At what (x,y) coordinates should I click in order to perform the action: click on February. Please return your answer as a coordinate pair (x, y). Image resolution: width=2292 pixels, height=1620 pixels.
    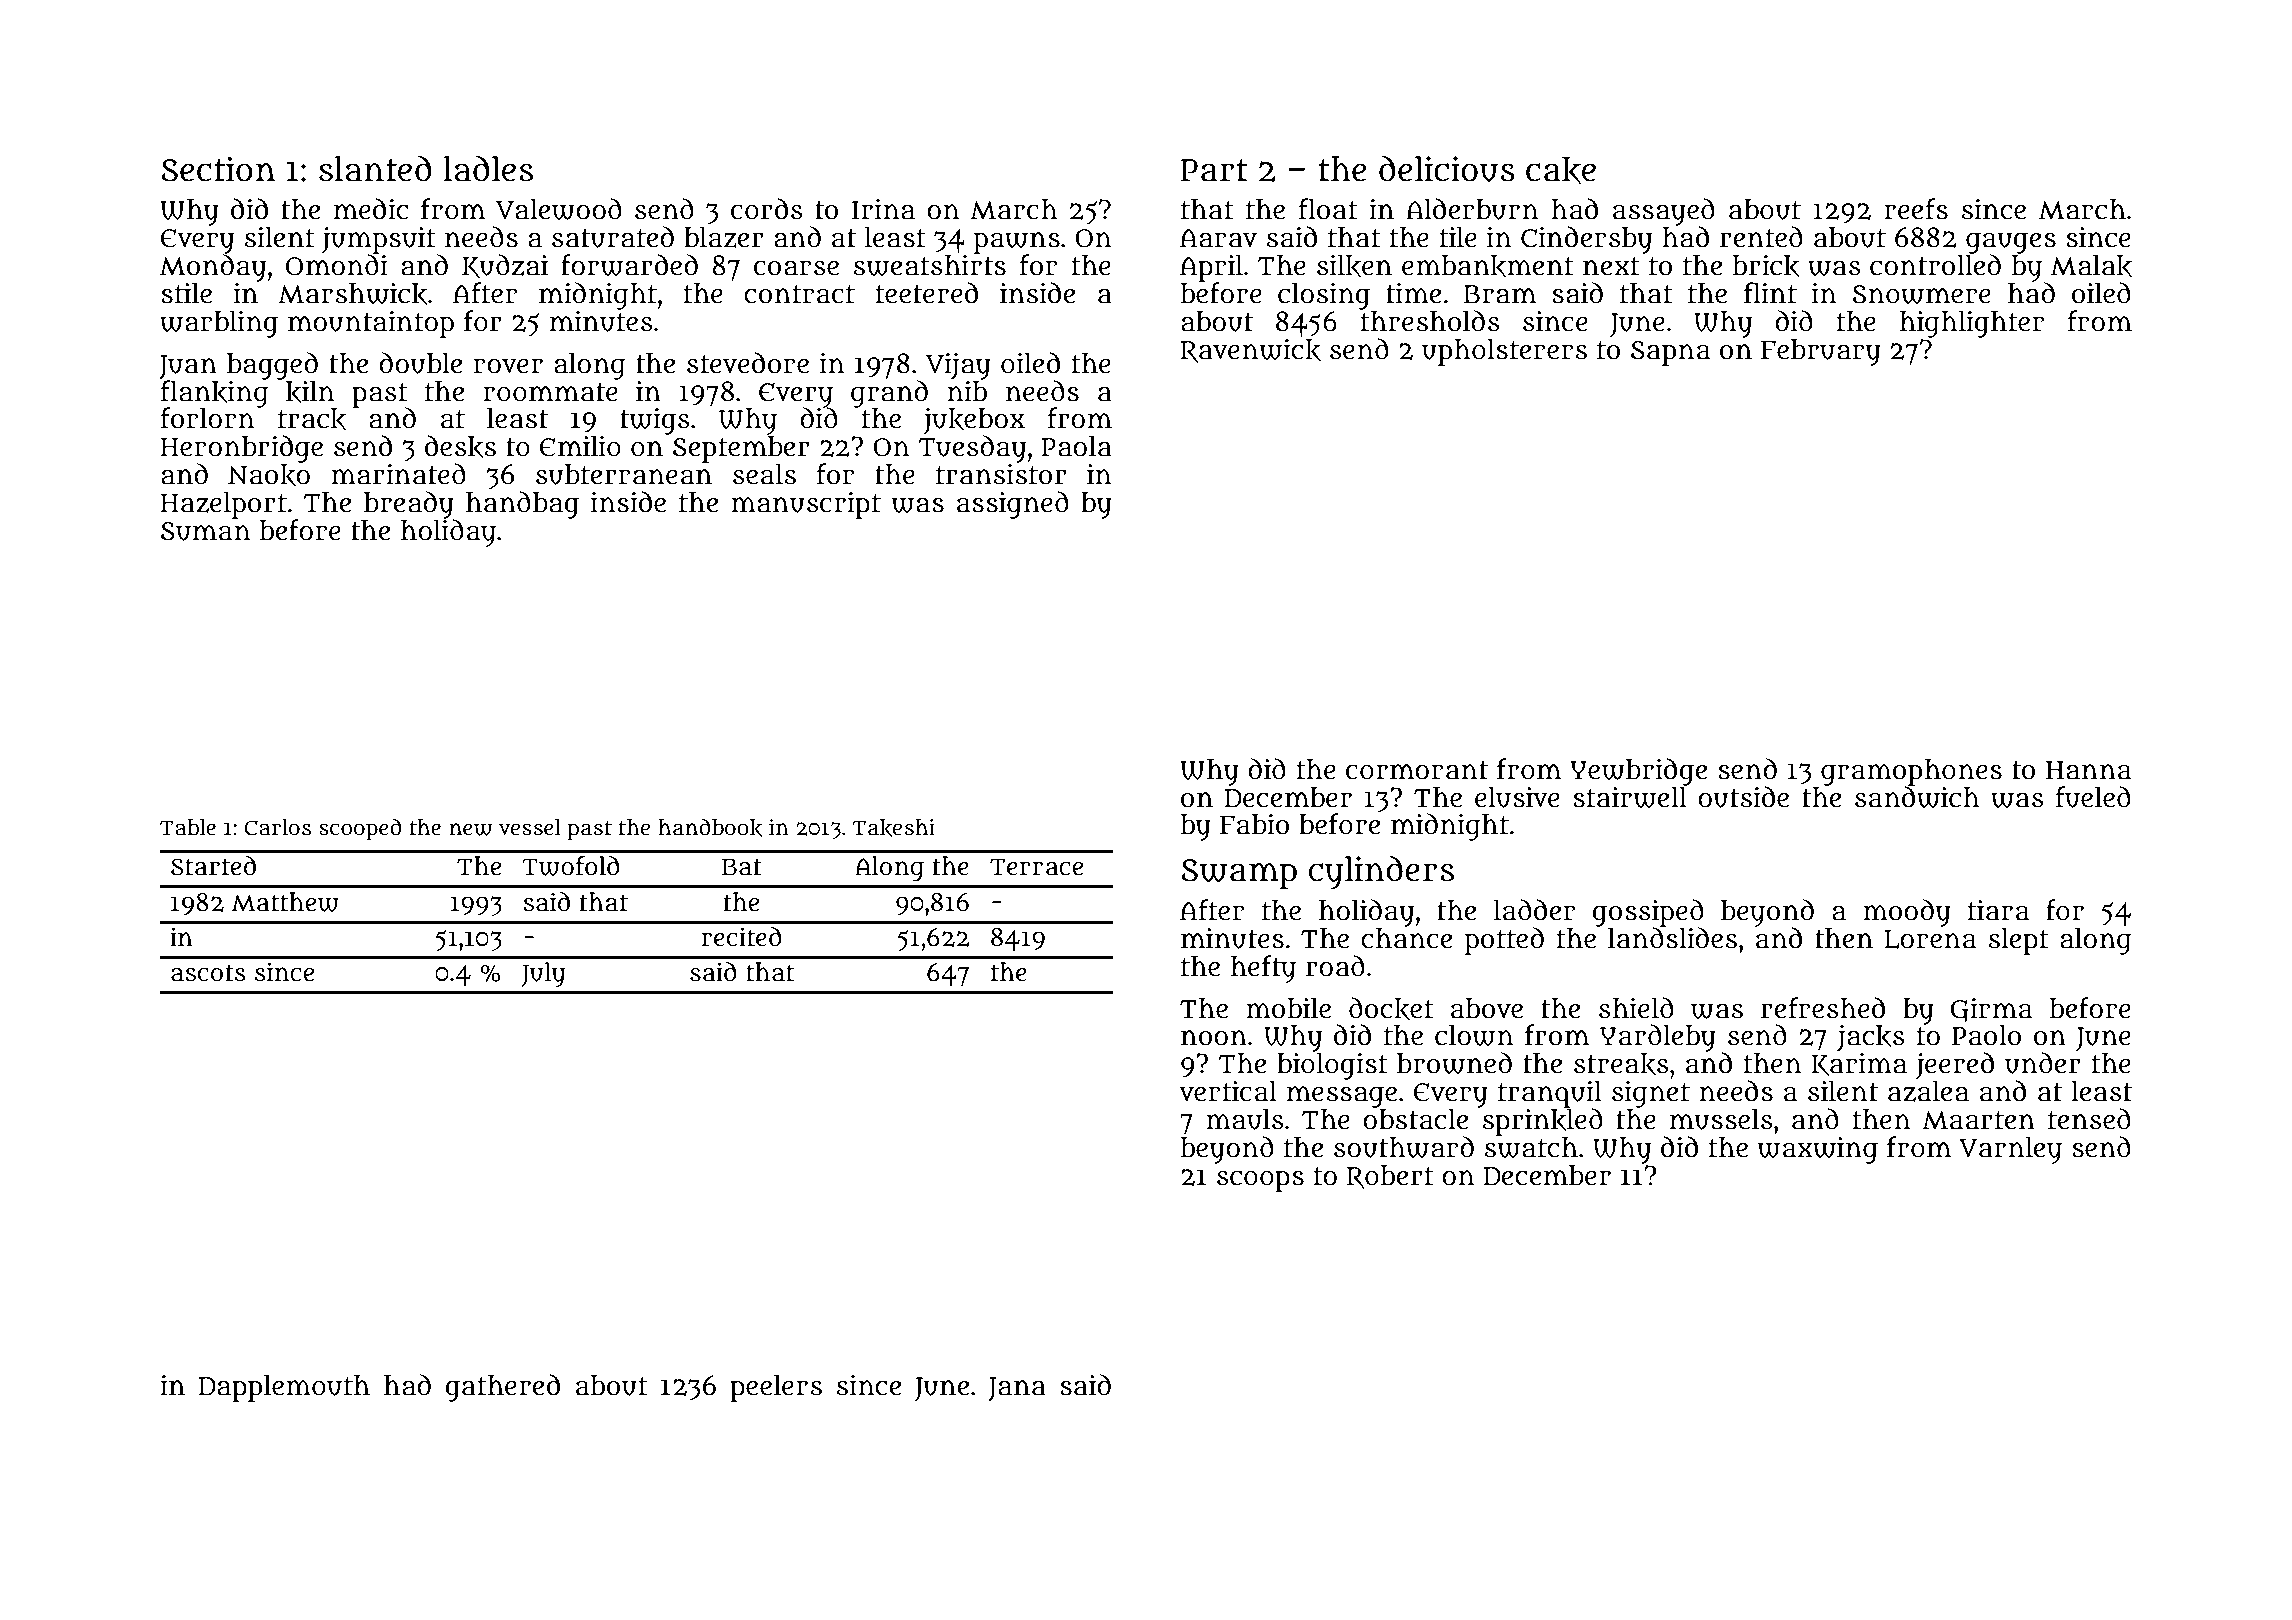
    Looking at the image, I should click on (1821, 352).
